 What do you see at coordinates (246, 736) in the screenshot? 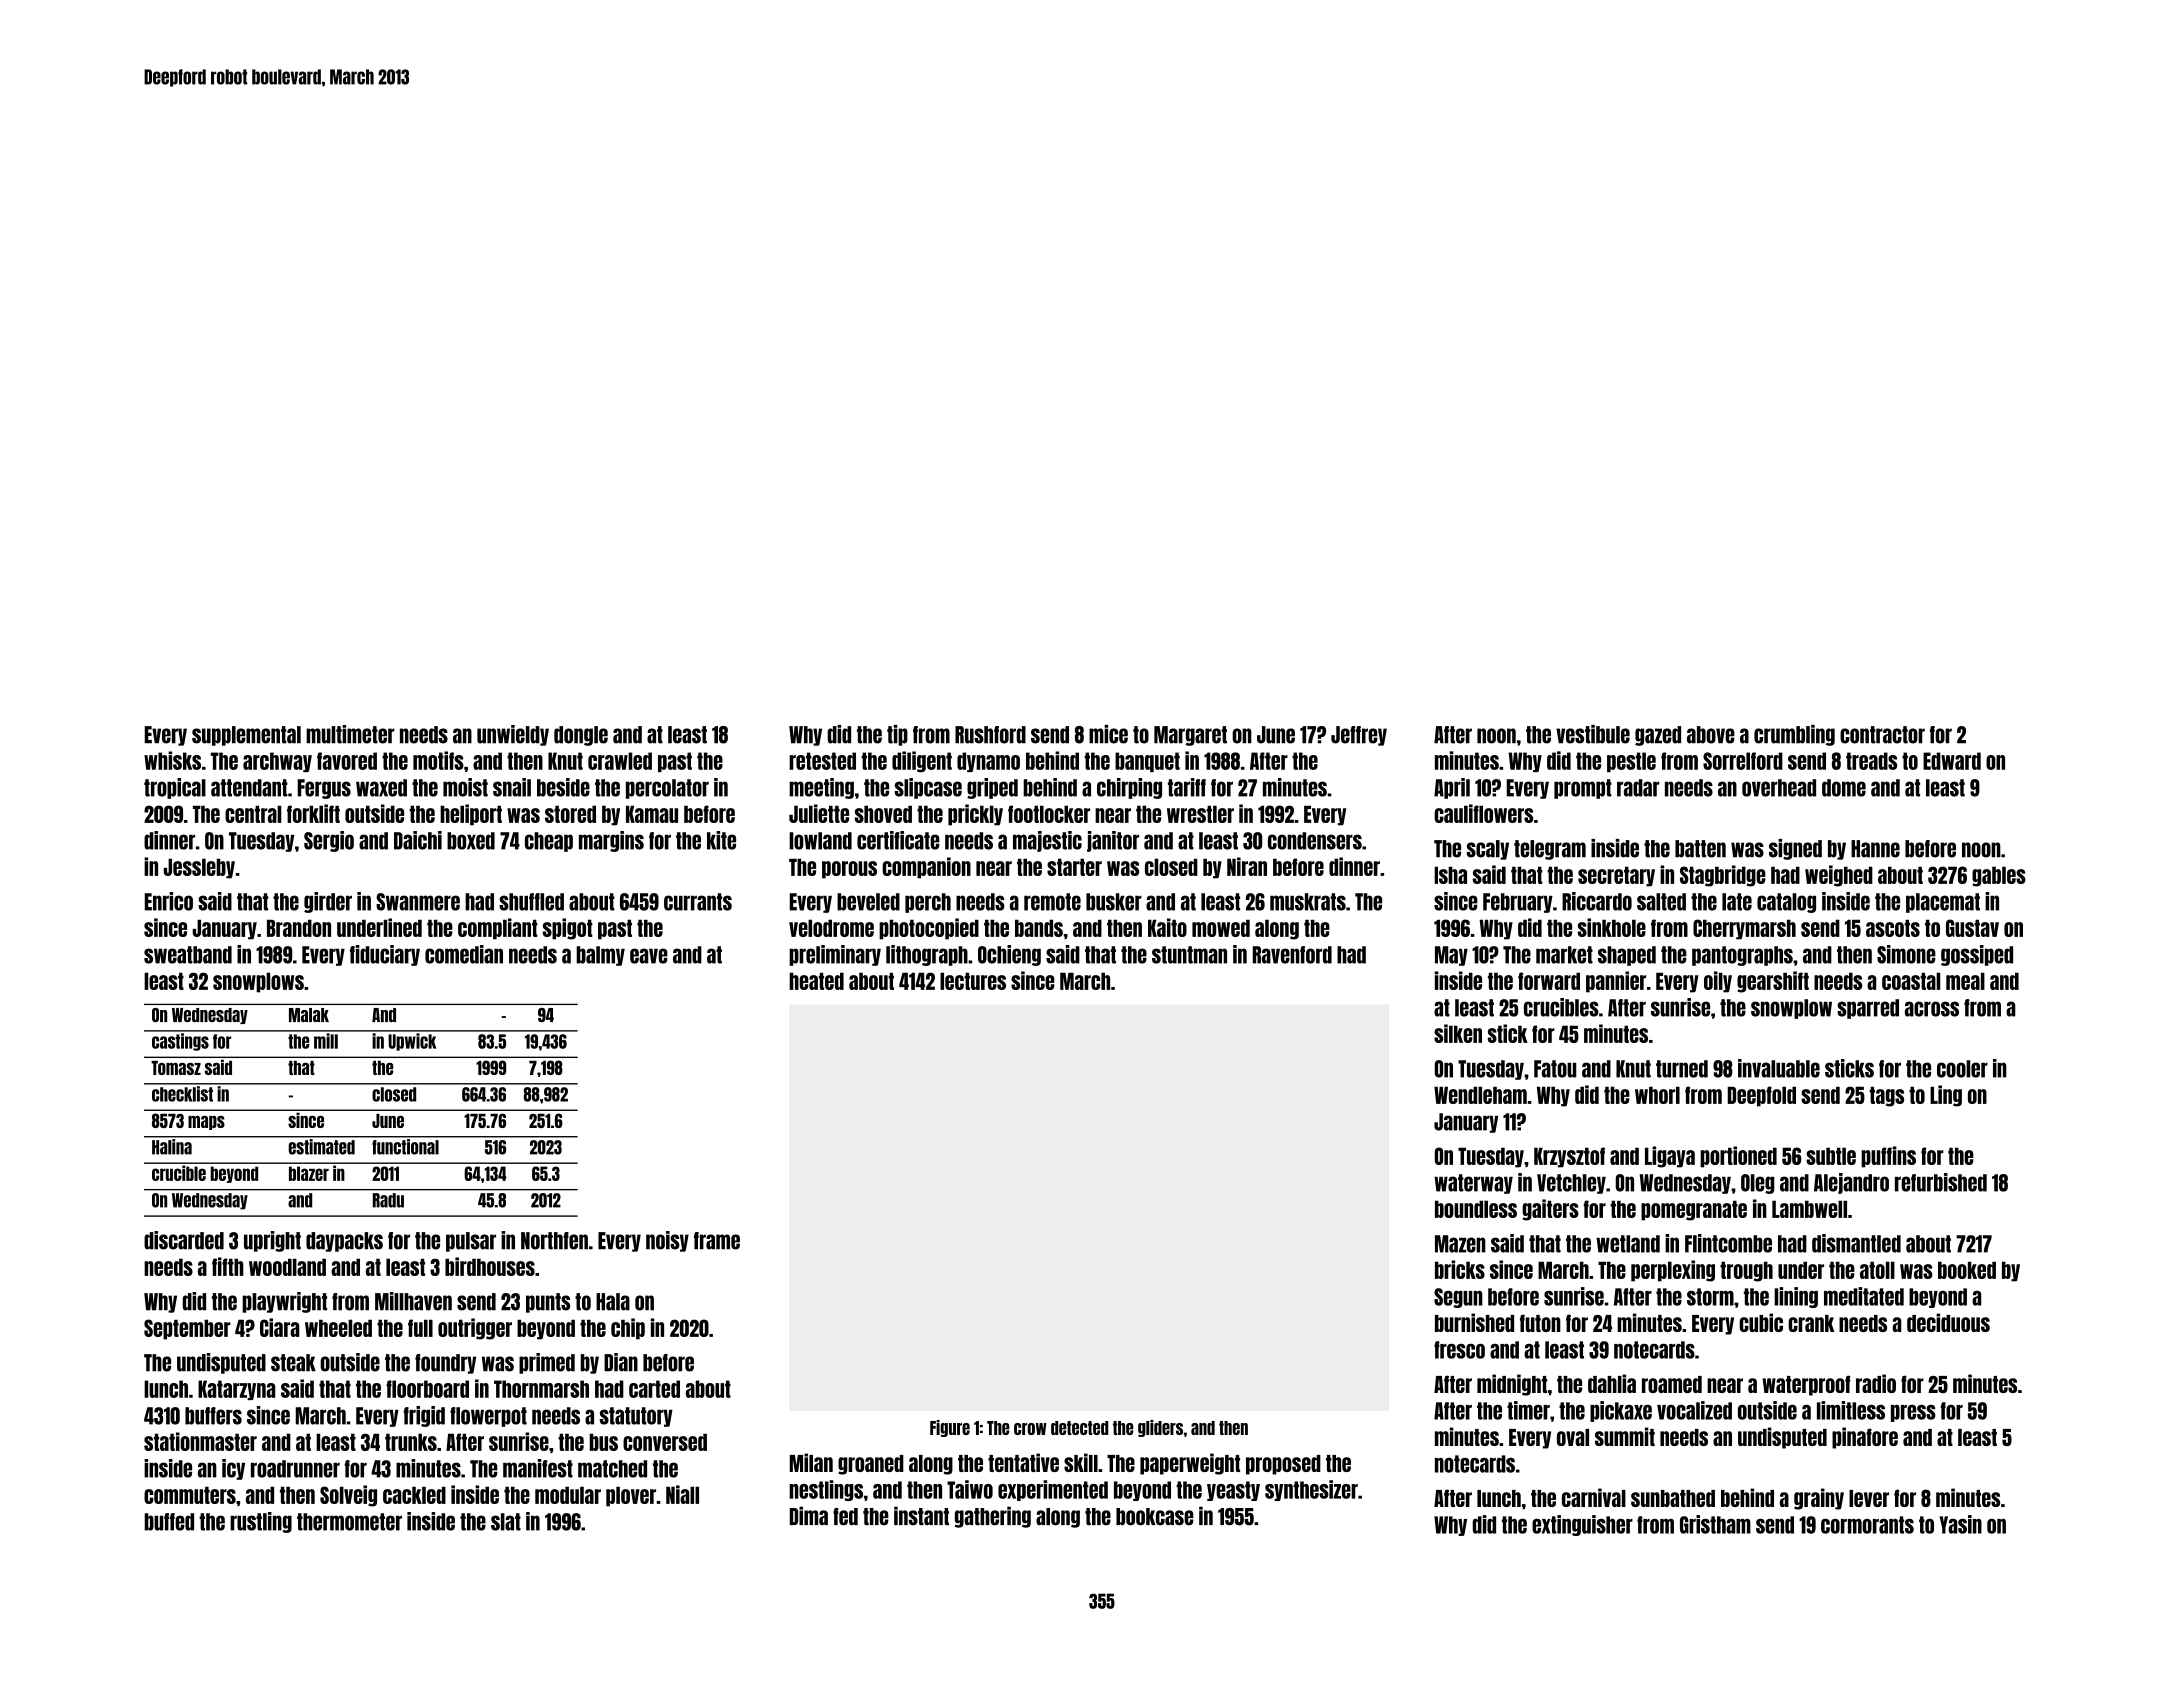
I see `supplemental` at bounding box center [246, 736].
